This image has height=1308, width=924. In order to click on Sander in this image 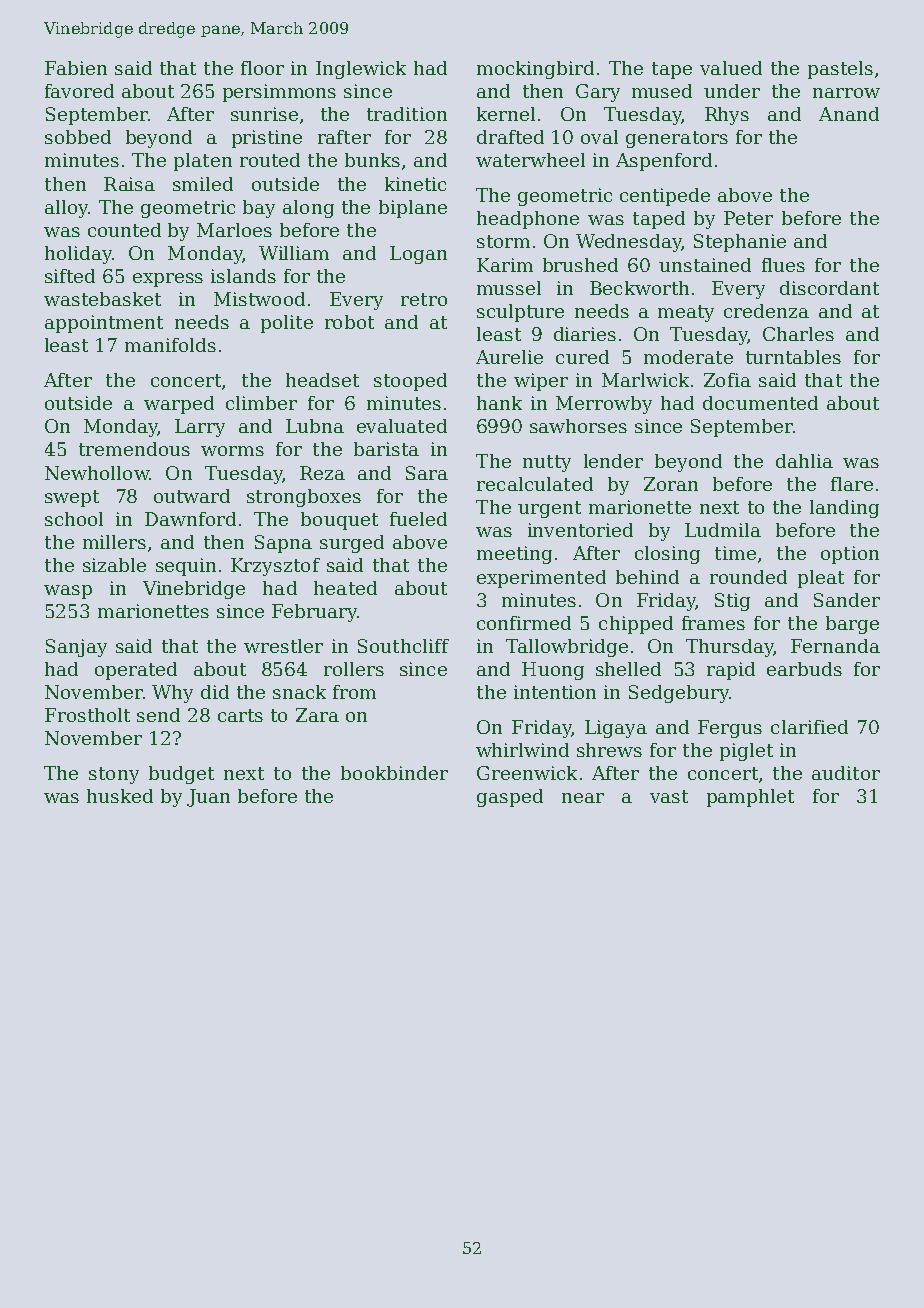, I will do `click(847, 600)`.
